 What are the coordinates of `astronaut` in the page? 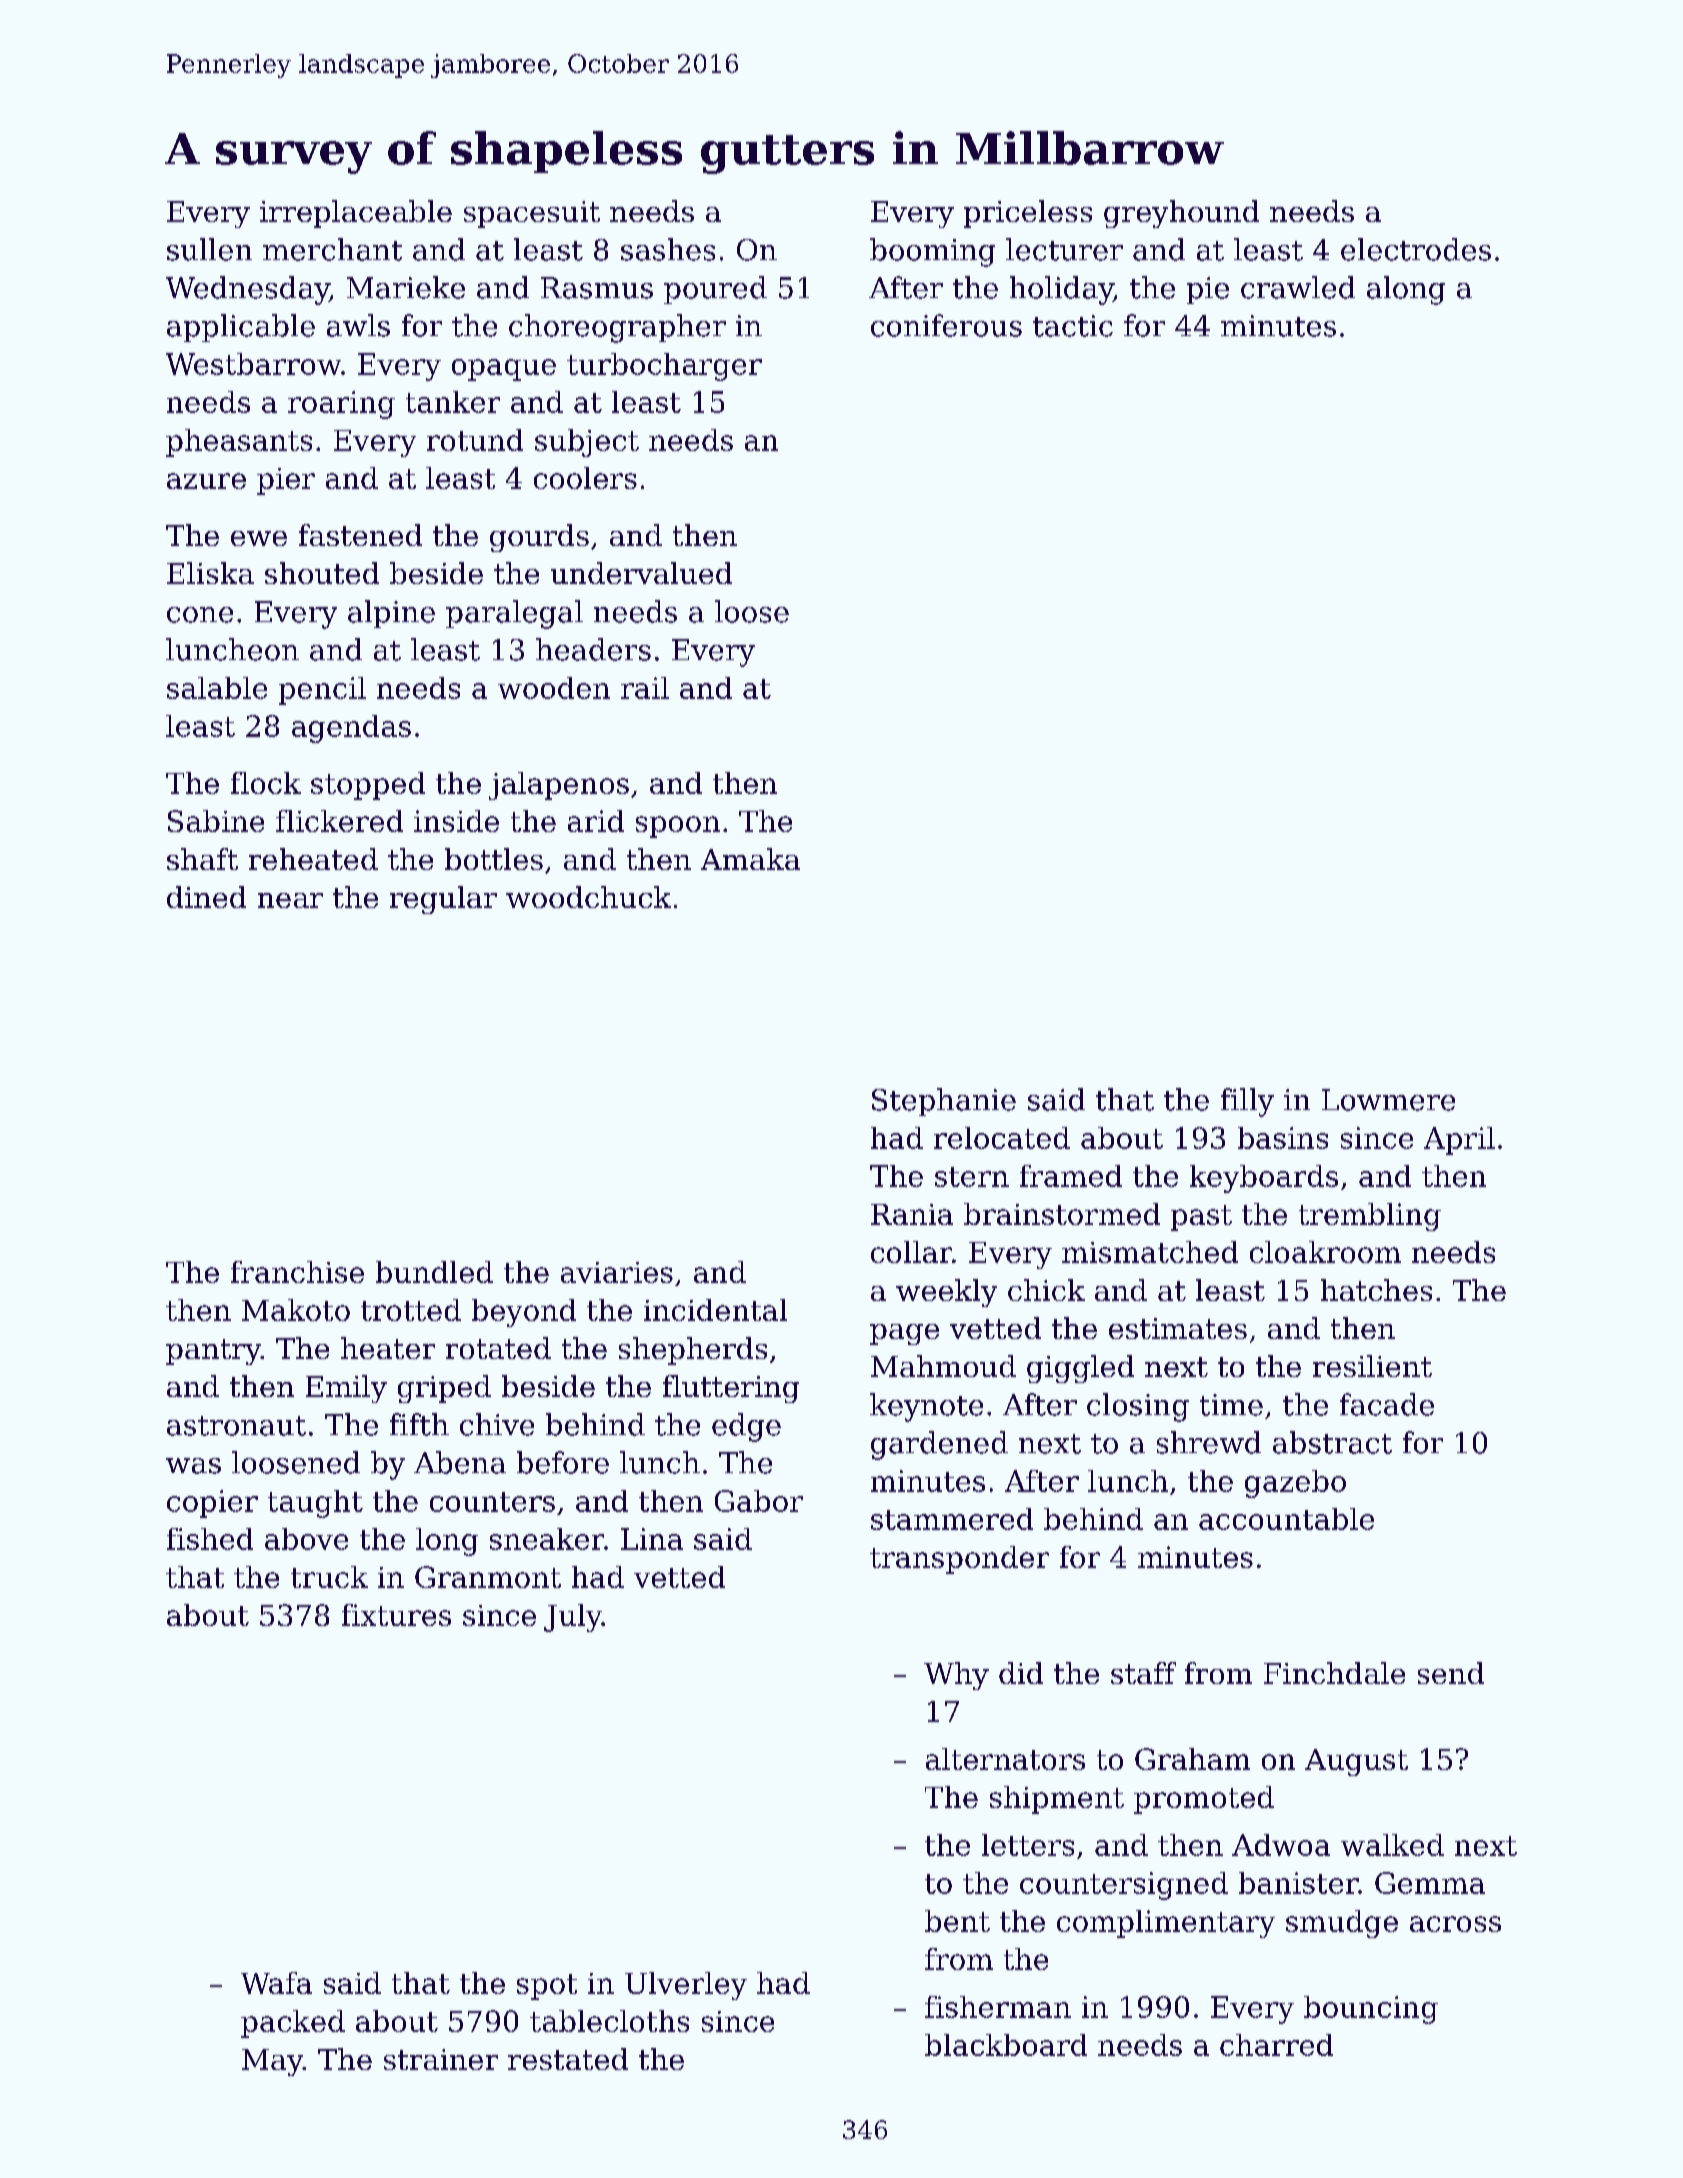 It's located at (236, 1426).
